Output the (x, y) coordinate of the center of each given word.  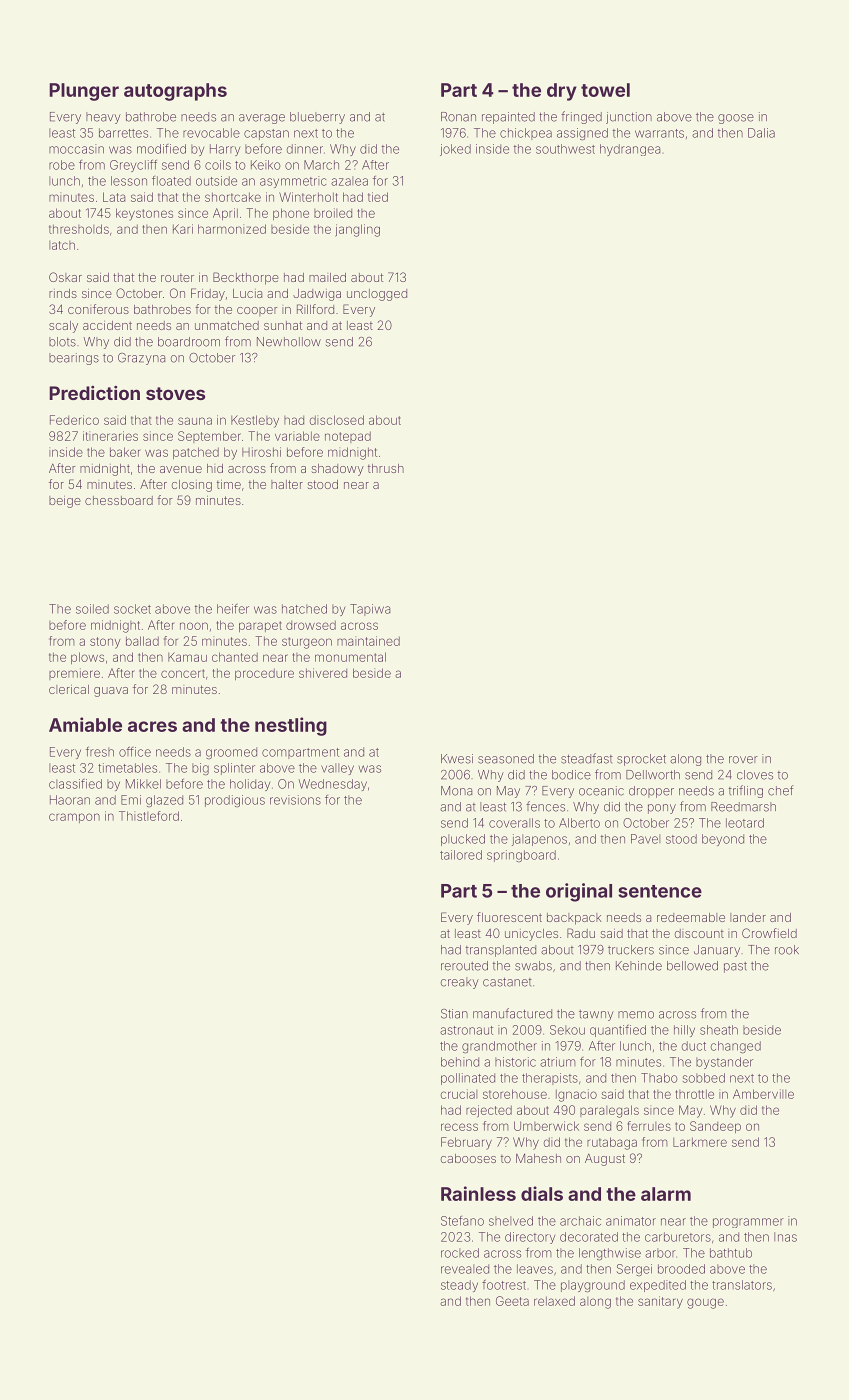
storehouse (515, 1094)
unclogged (377, 295)
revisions (295, 800)
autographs (175, 92)
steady (459, 1286)
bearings (74, 359)
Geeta (512, 1301)
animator (631, 1221)
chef (781, 790)
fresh (100, 752)
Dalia (761, 133)
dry (562, 92)
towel (605, 90)
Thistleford (149, 816)
